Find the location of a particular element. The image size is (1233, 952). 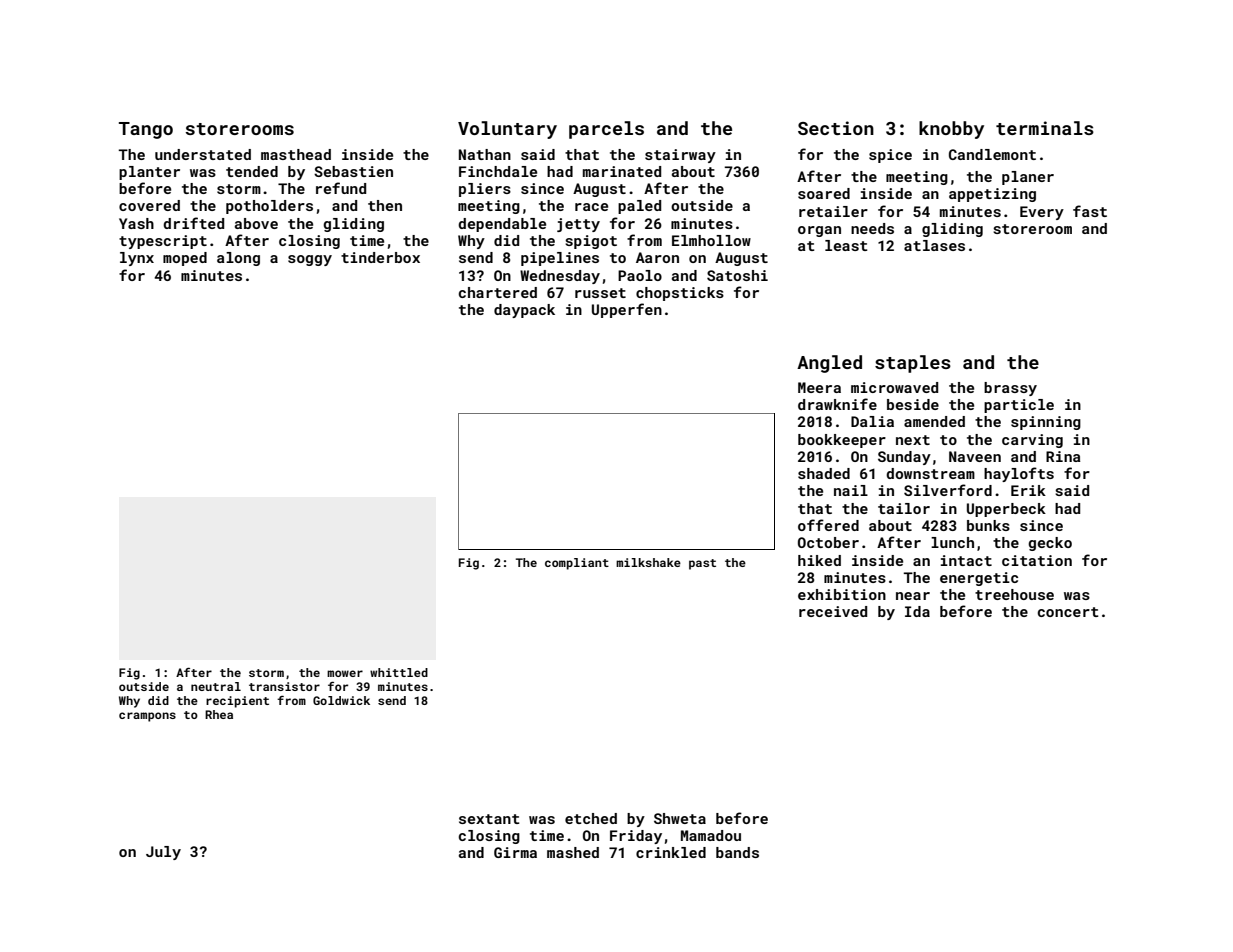

planer is located at coordinates (1028, 178).
